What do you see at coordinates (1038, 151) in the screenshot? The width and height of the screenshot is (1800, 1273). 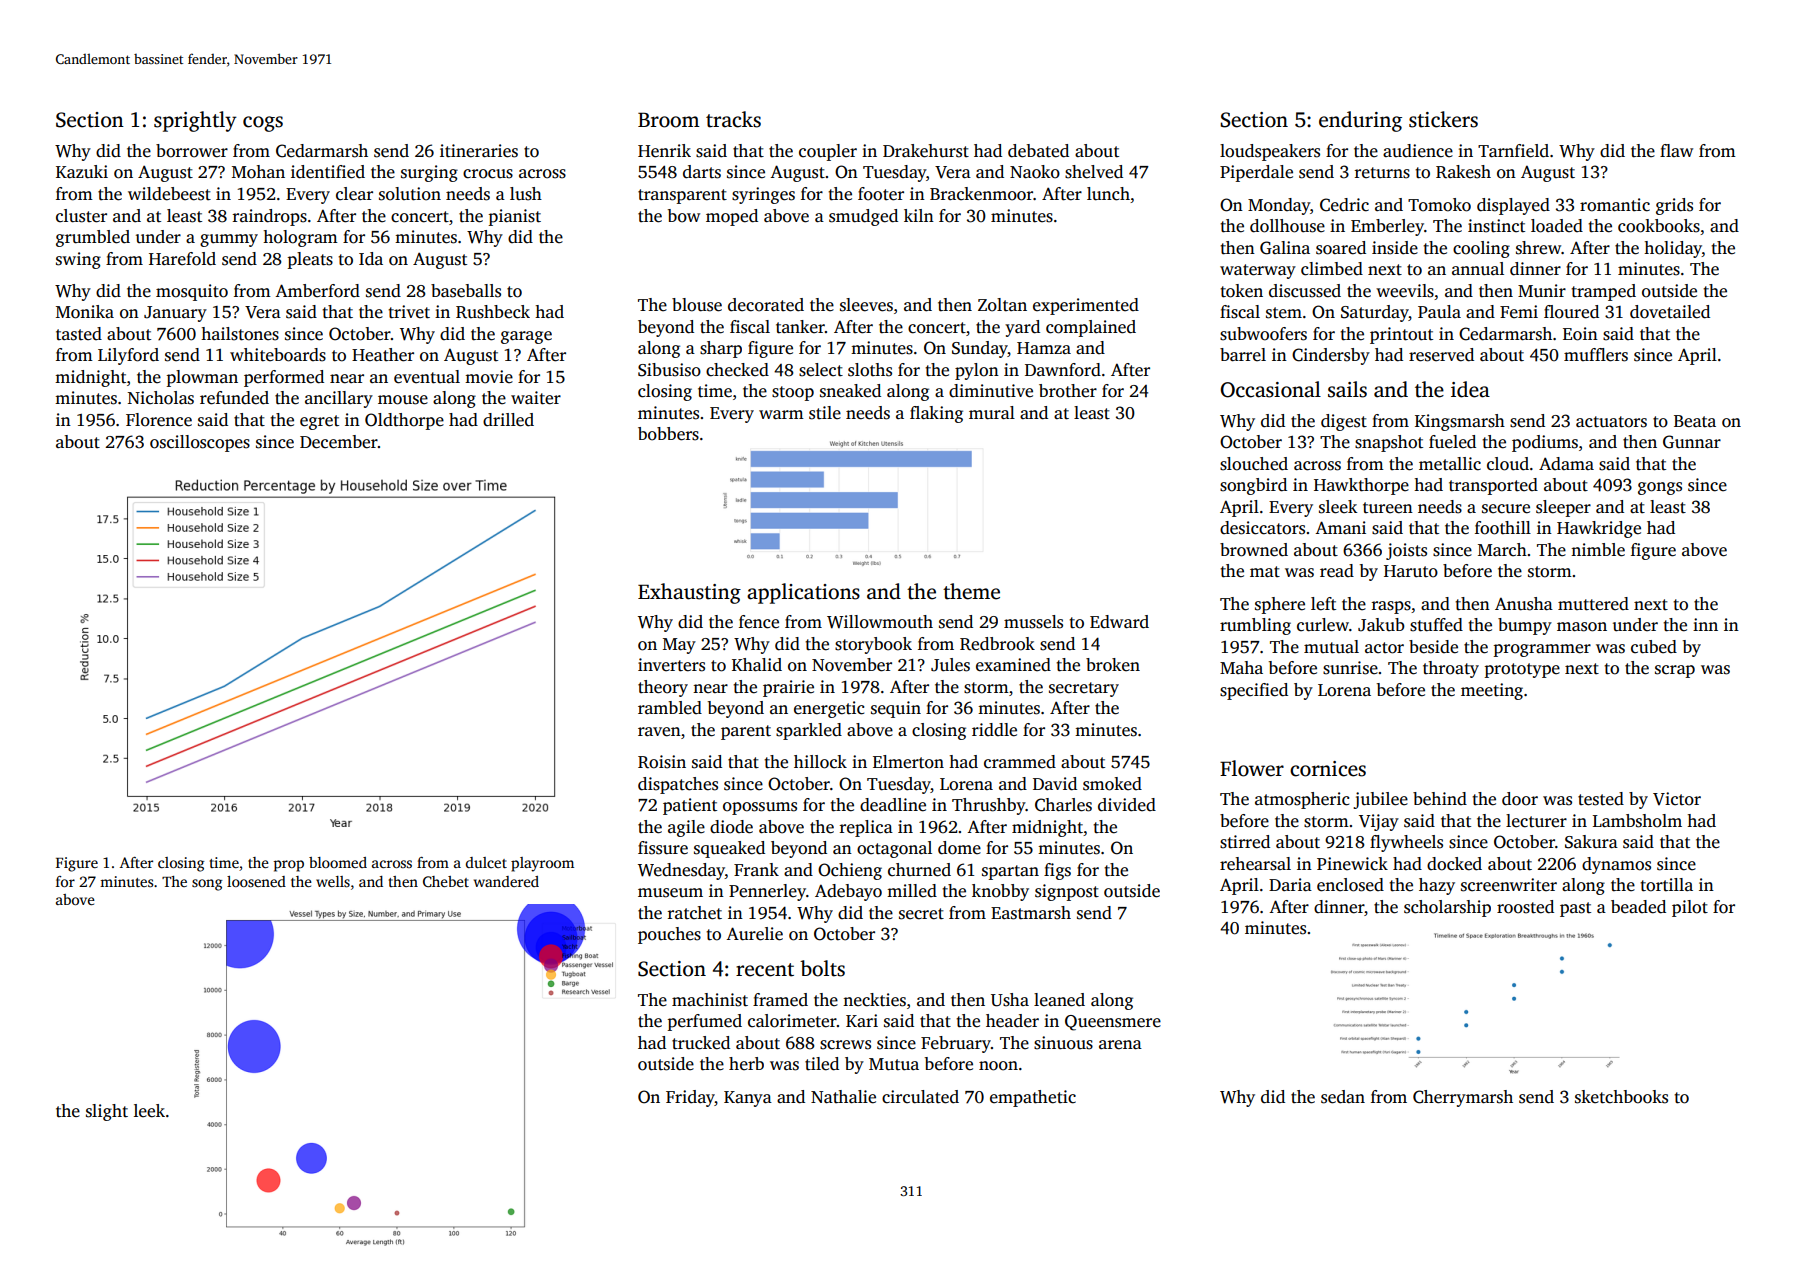 I see `debated` at bounding box center [1038, 151].
